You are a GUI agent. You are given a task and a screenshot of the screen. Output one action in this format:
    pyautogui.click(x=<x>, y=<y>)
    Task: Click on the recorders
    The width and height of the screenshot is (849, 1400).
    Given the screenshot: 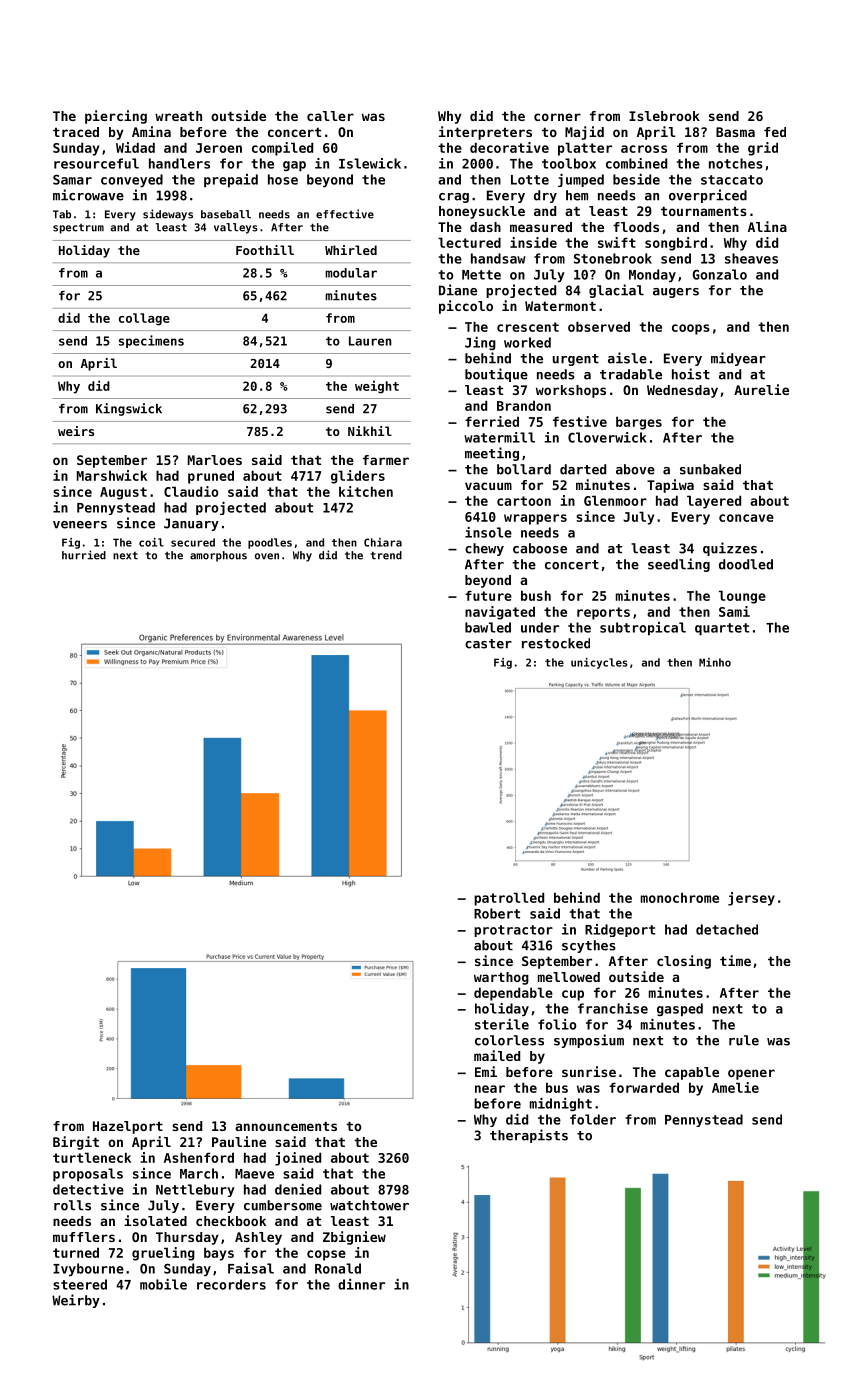 What is the action you would take?
    pyautogui.click(x=231, y=1284)
